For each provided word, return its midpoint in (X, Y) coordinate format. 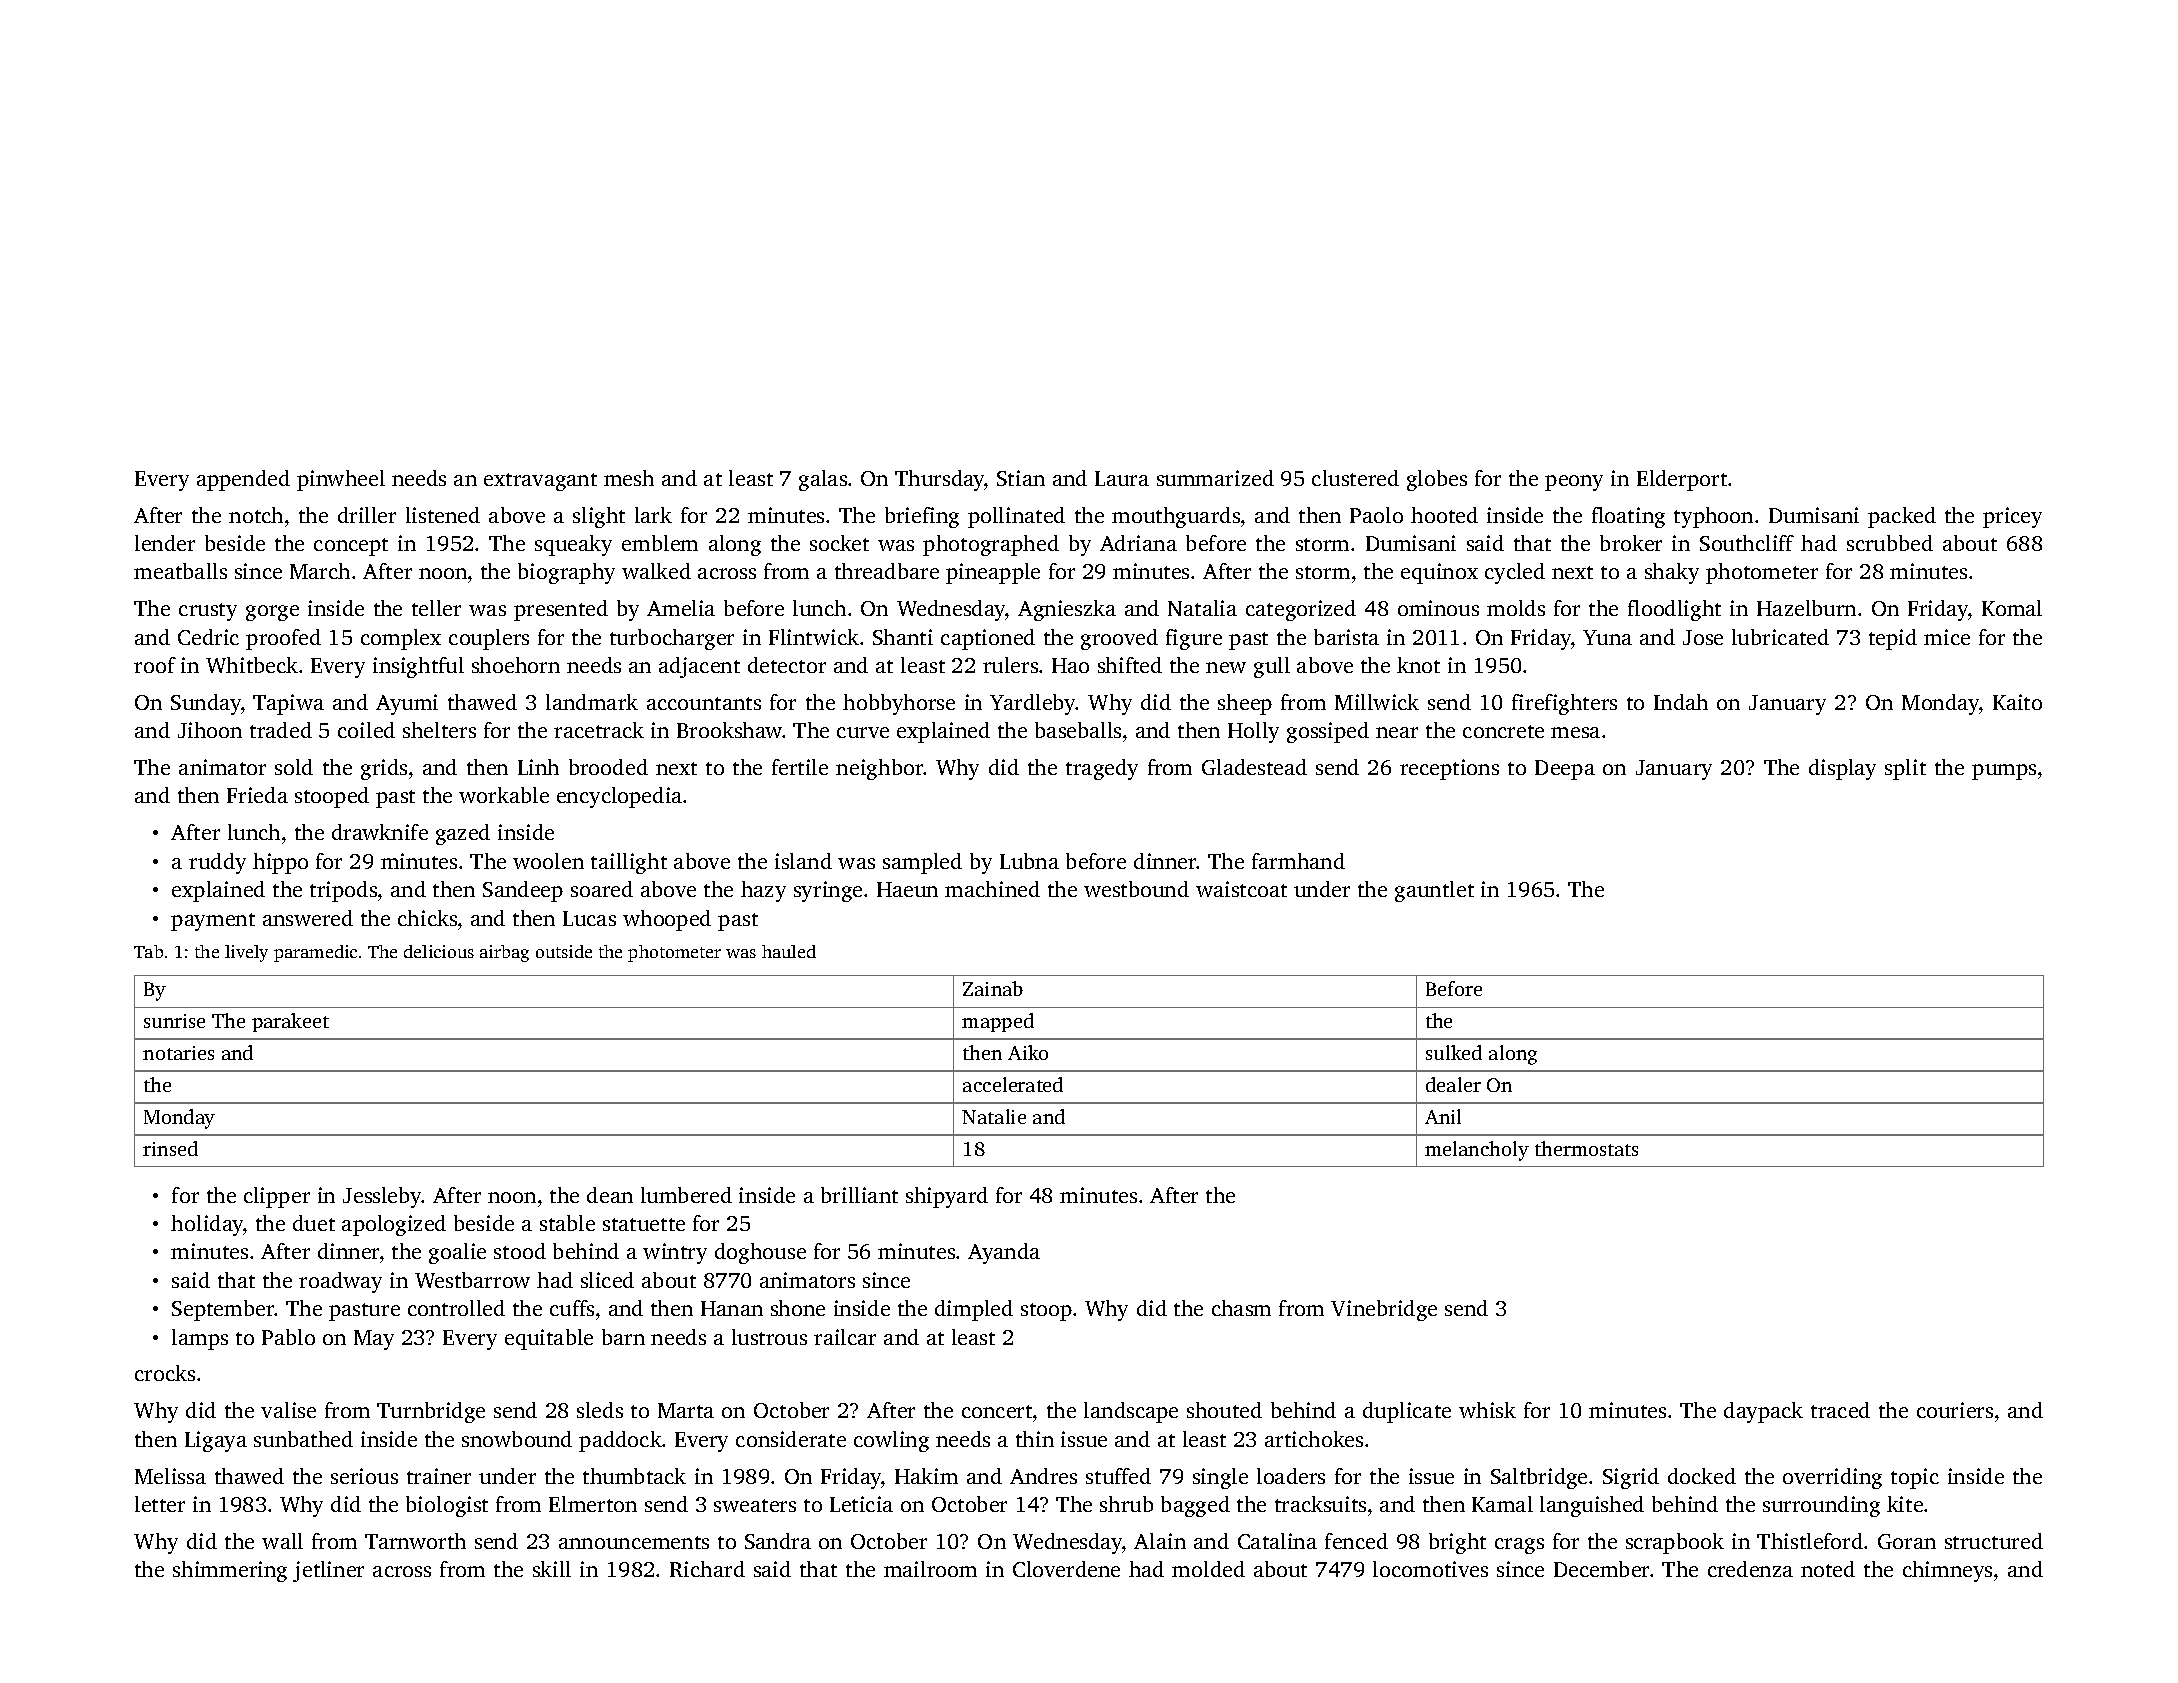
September (223, 1310)
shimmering (230, 1571)
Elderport (1682, 480)
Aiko (1028, 1052)
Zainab (993, 988)
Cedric (208, 637)
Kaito (2017, 702)
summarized (1215, 478)
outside (564, 951)
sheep (1245, 704)
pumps (2004, 772)
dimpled (974, 1310)
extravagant (540, 482)
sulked (1454, 1052)
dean (610, 1195)
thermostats (1586, 1148)
